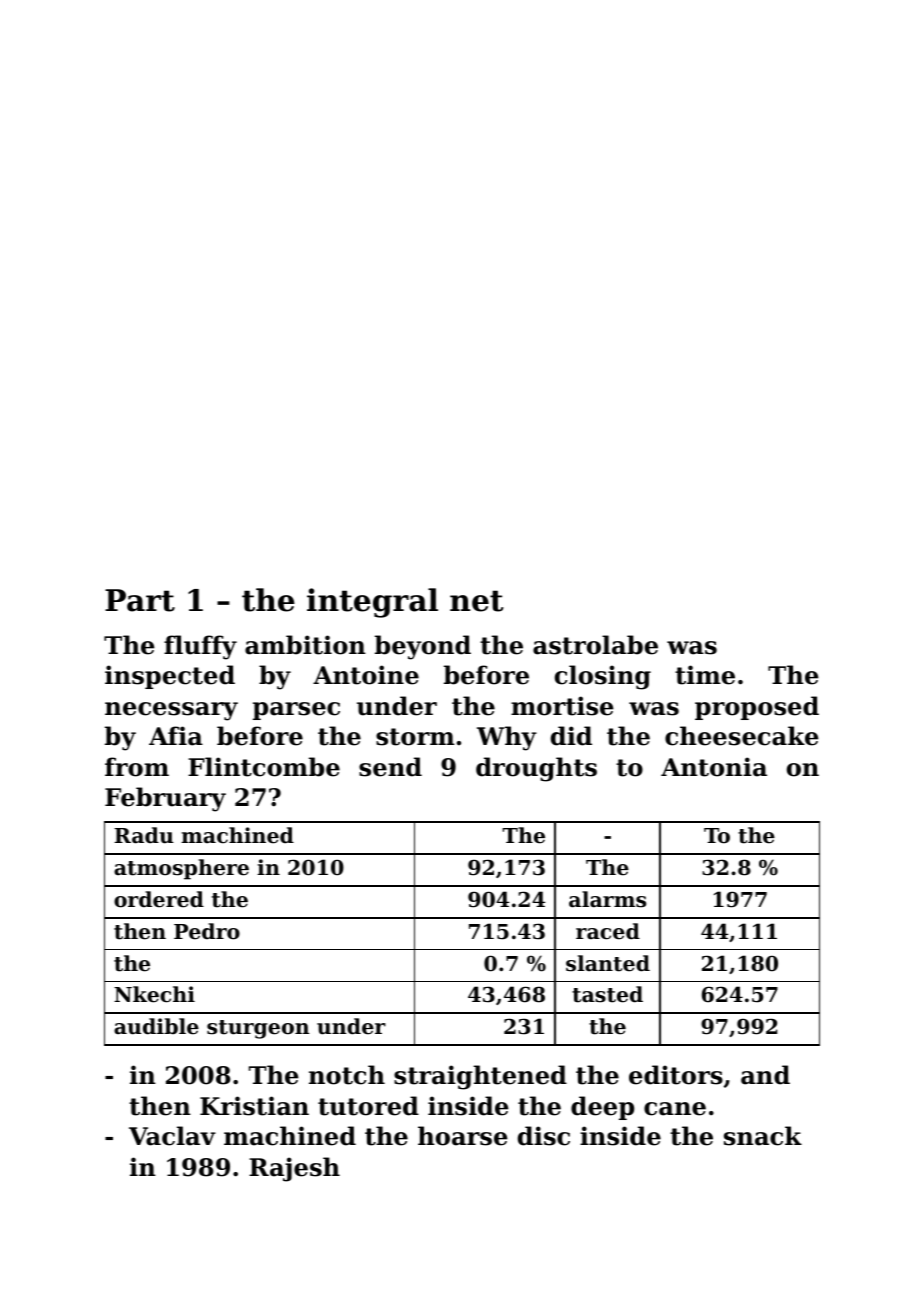 This screenshot has height=1311, width=924. I want to click on from, so click(137, 767).
